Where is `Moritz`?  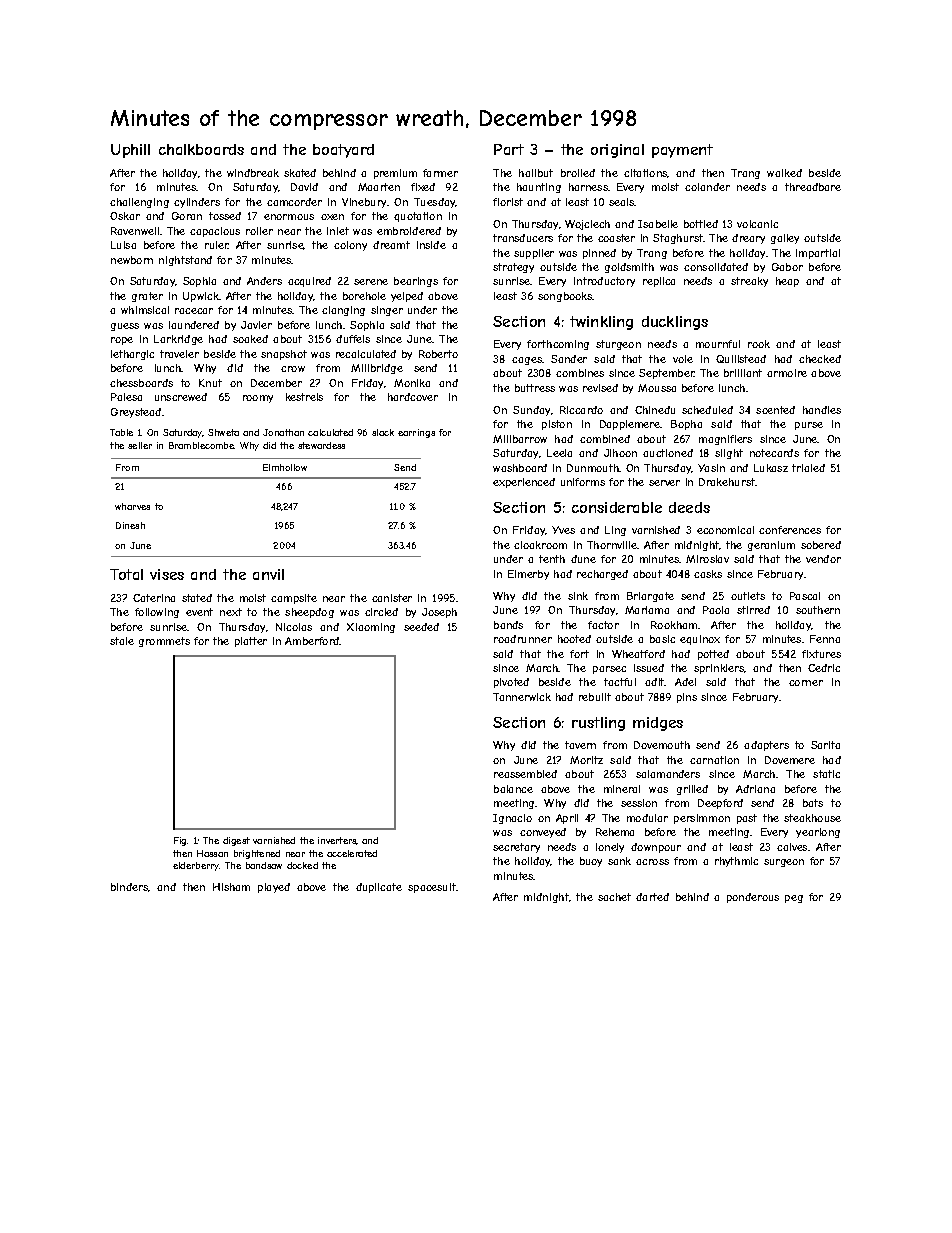 Moritz is located at coordinates (586, 760).
